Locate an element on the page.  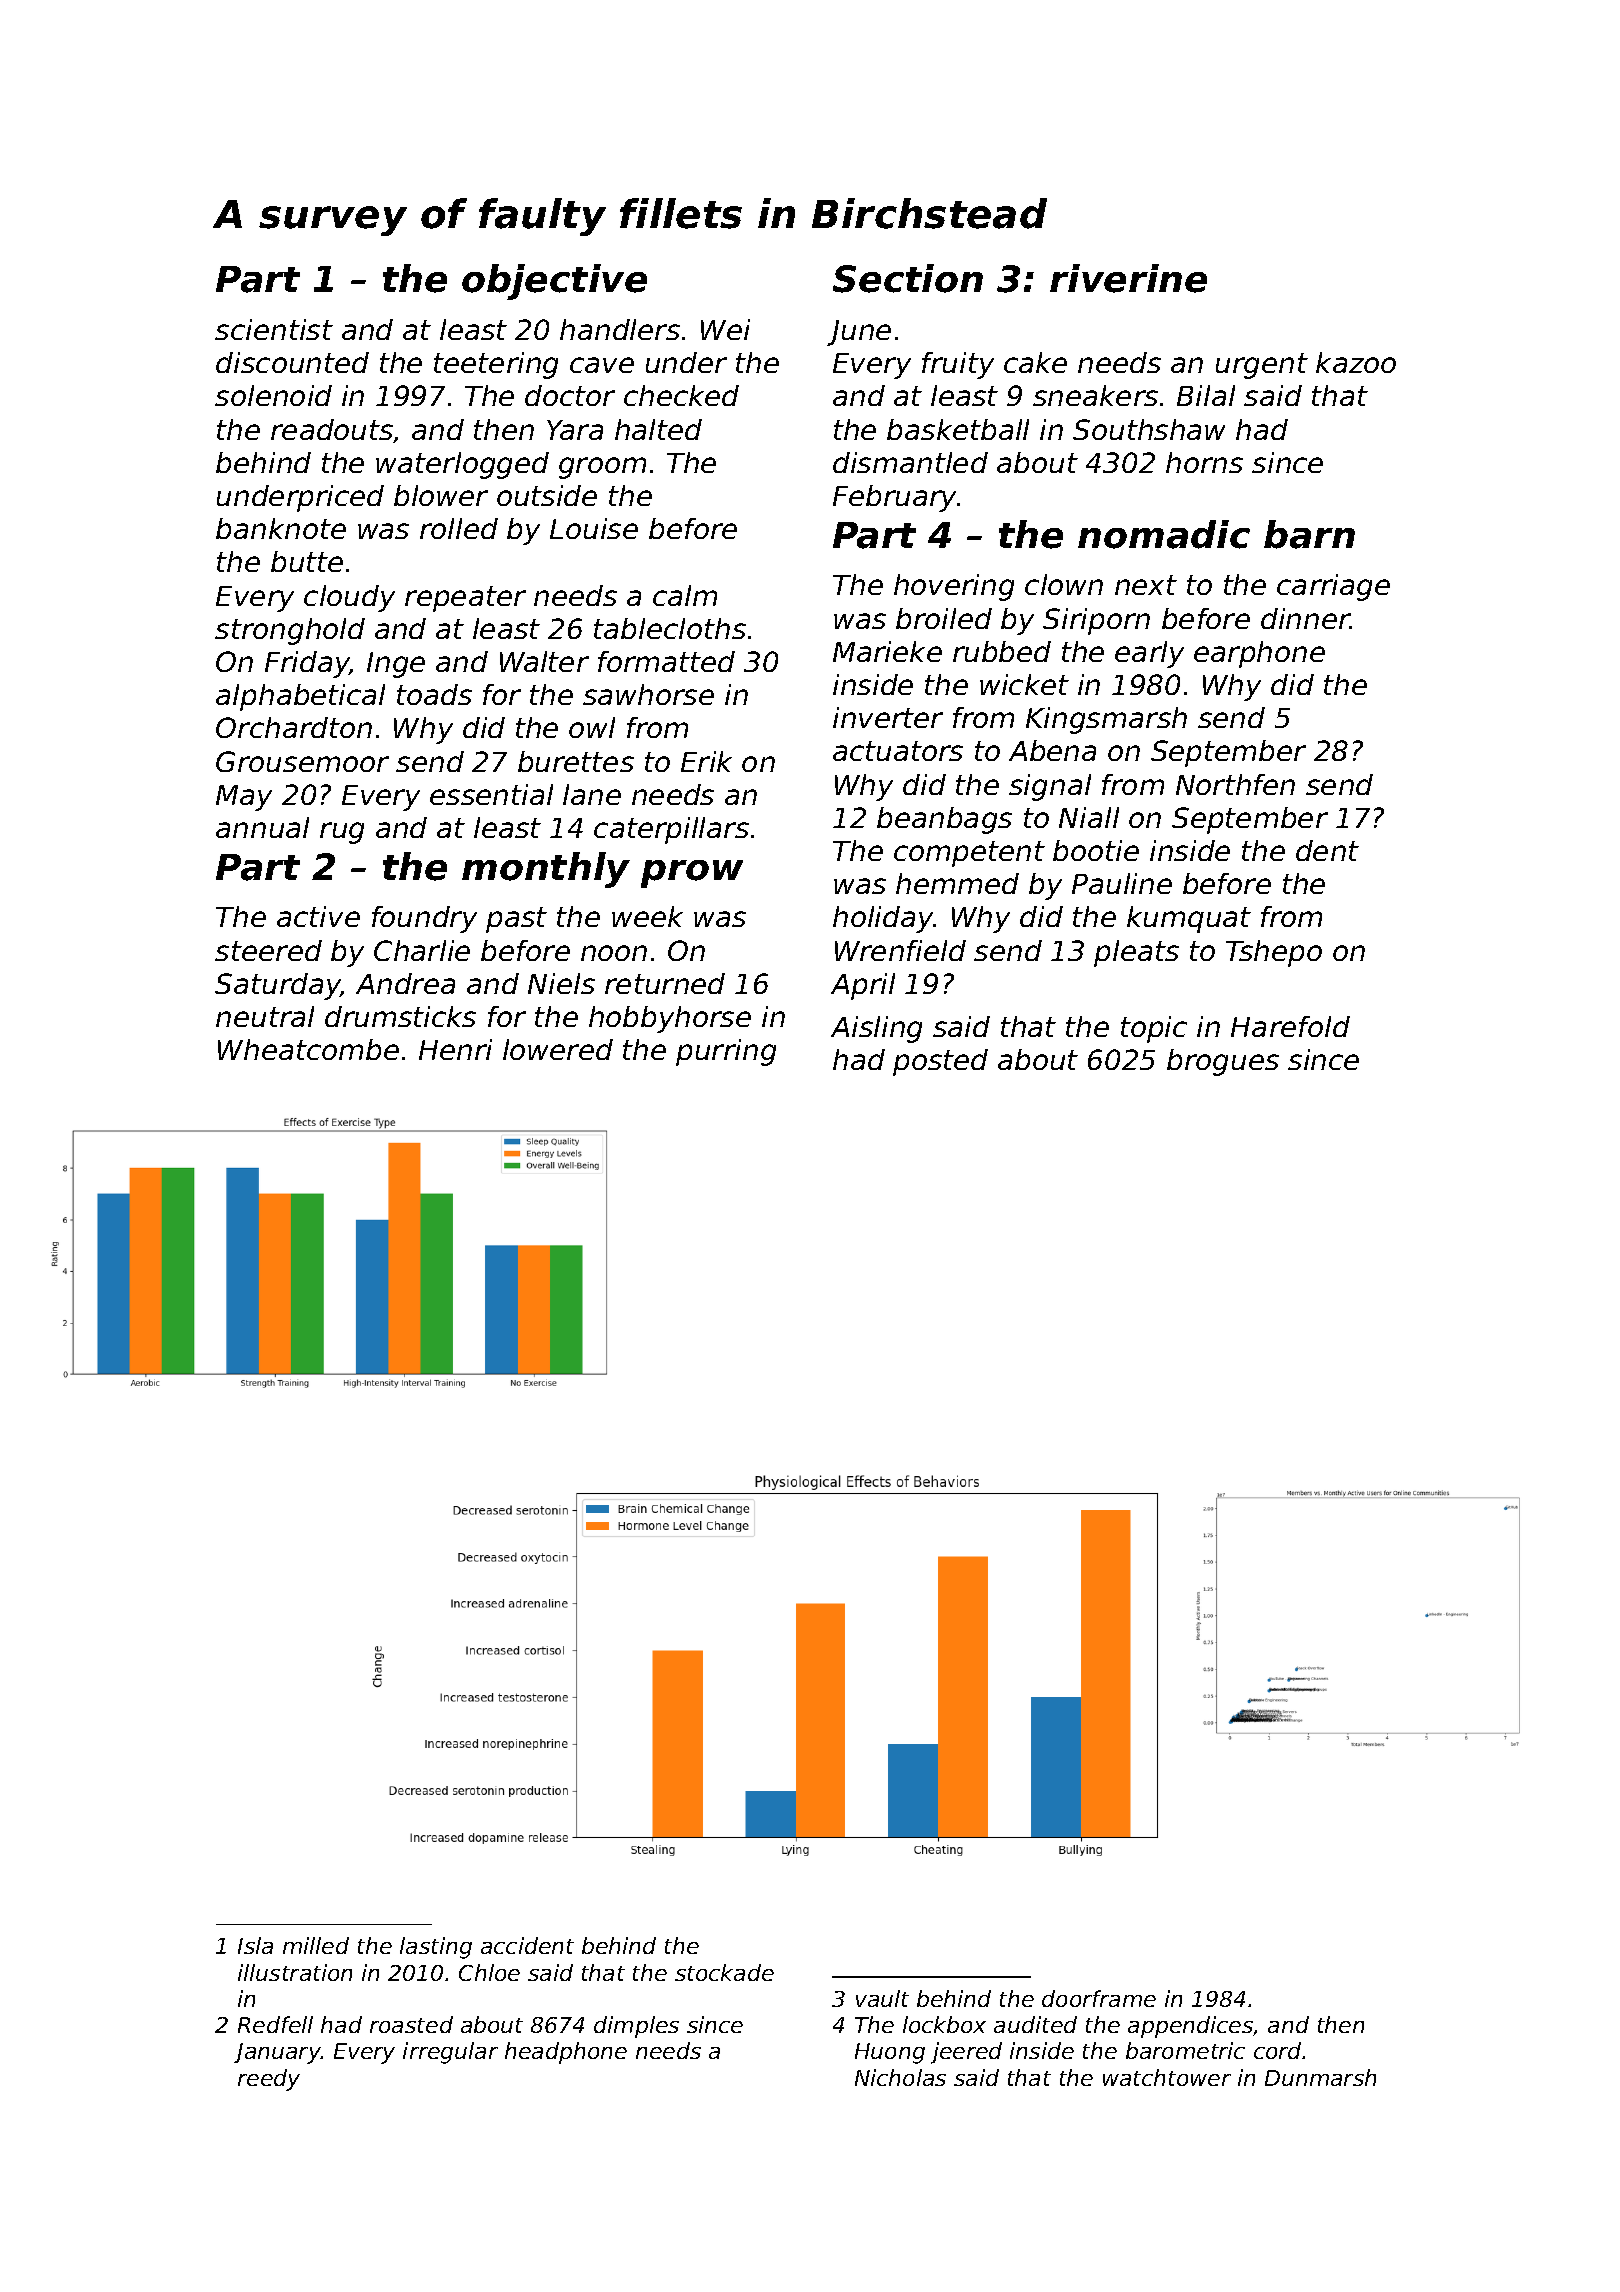
milled is located at coordinates (316, 1945).
